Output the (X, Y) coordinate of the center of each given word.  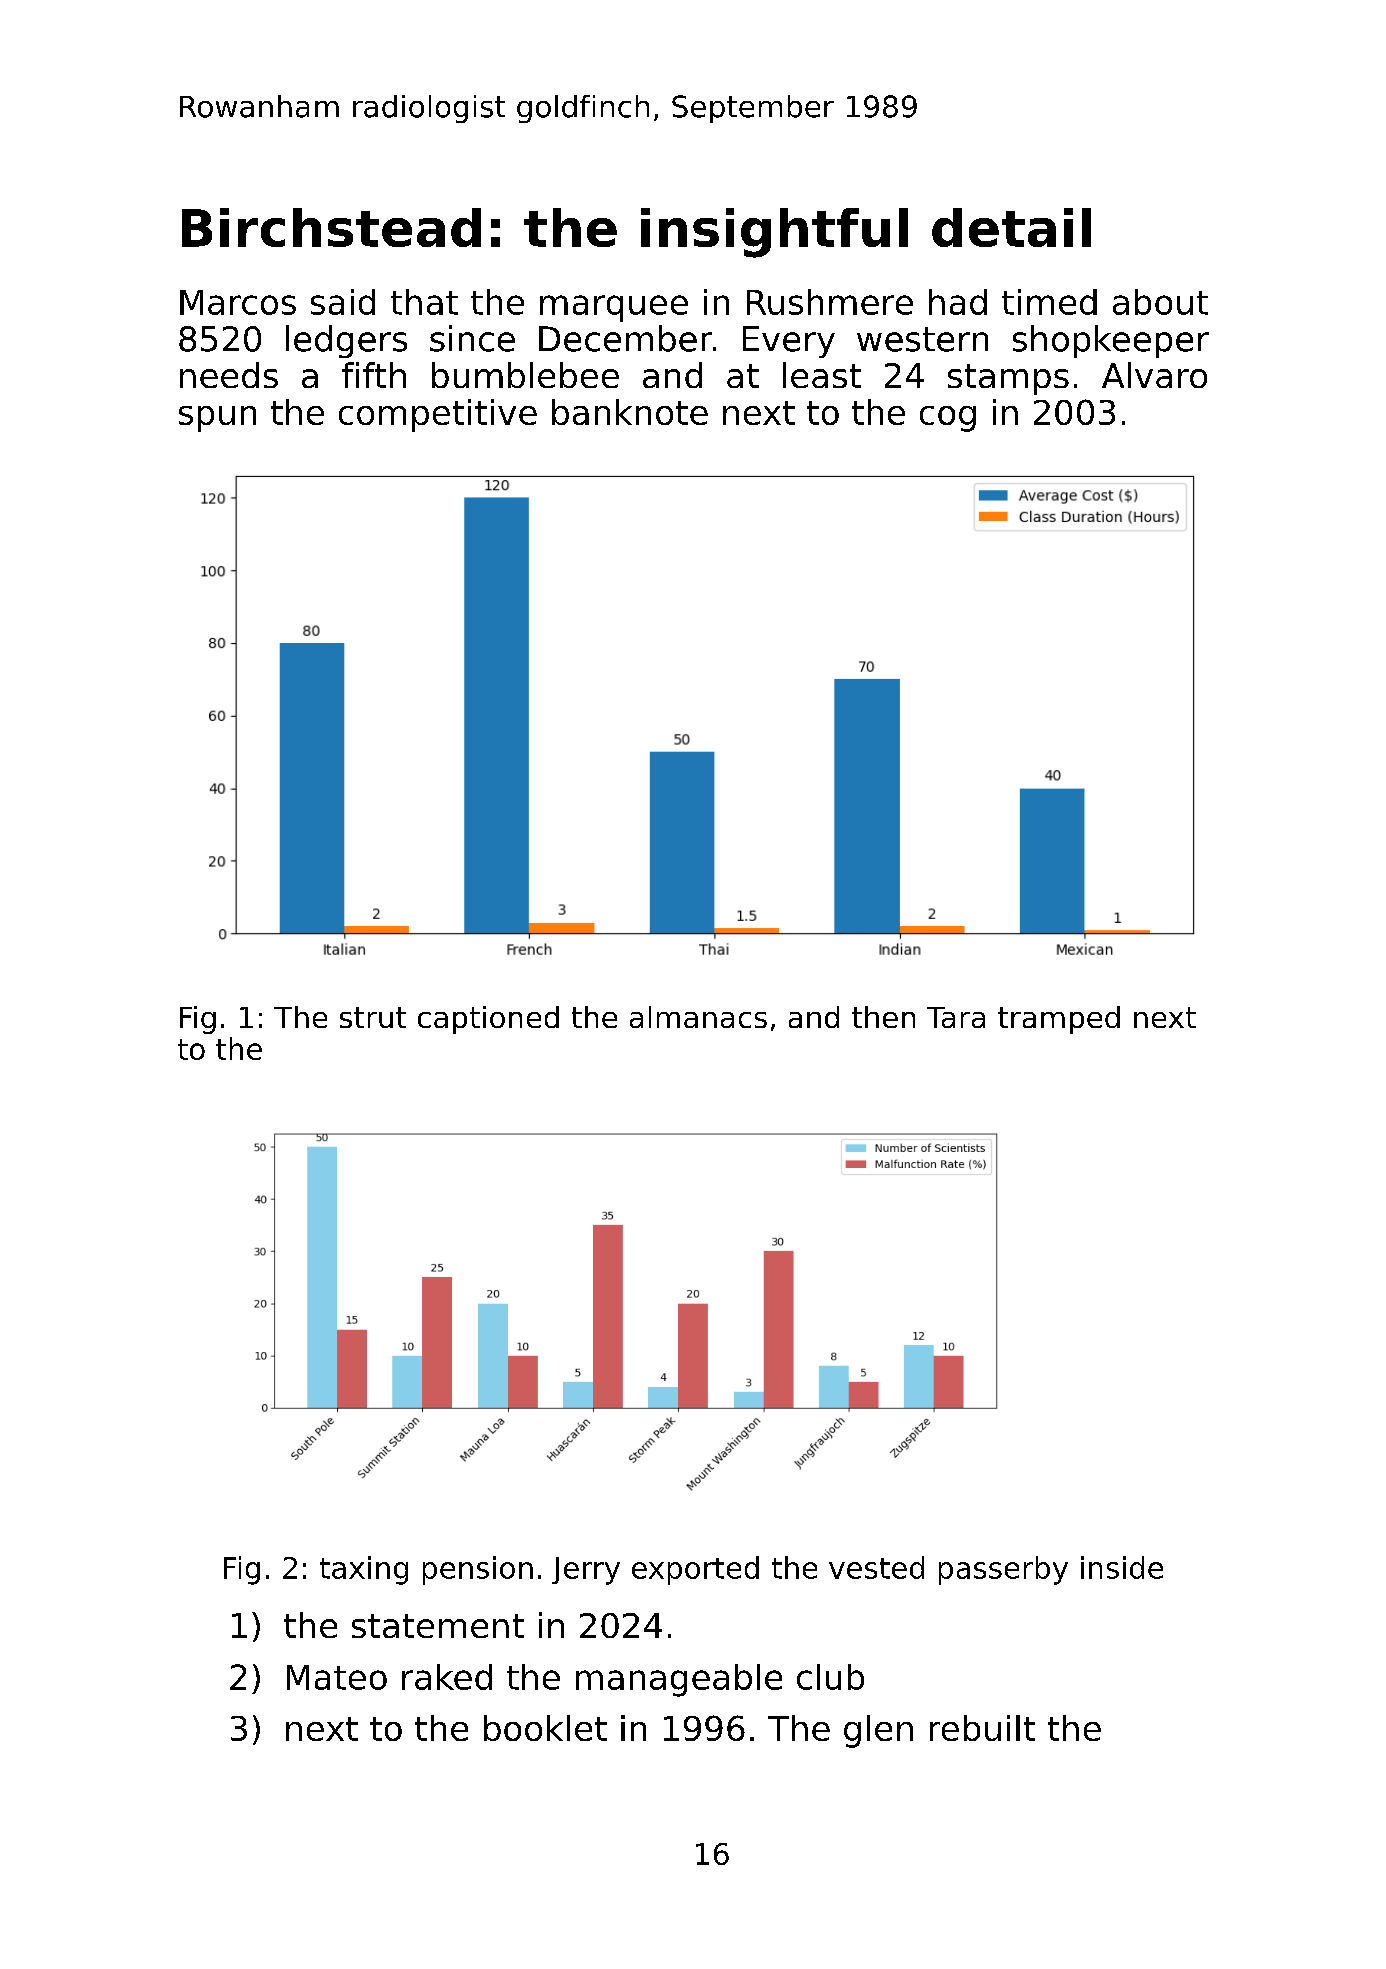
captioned (488, 1020)
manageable (679, 1680)
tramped (1059, 1020)
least (822, 375)
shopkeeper (1111, 341)
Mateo (337, 1677)
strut (373, 1017)
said (343, 302)
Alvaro (1154, 375)
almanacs (698, 1017)
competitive (438, 415)
